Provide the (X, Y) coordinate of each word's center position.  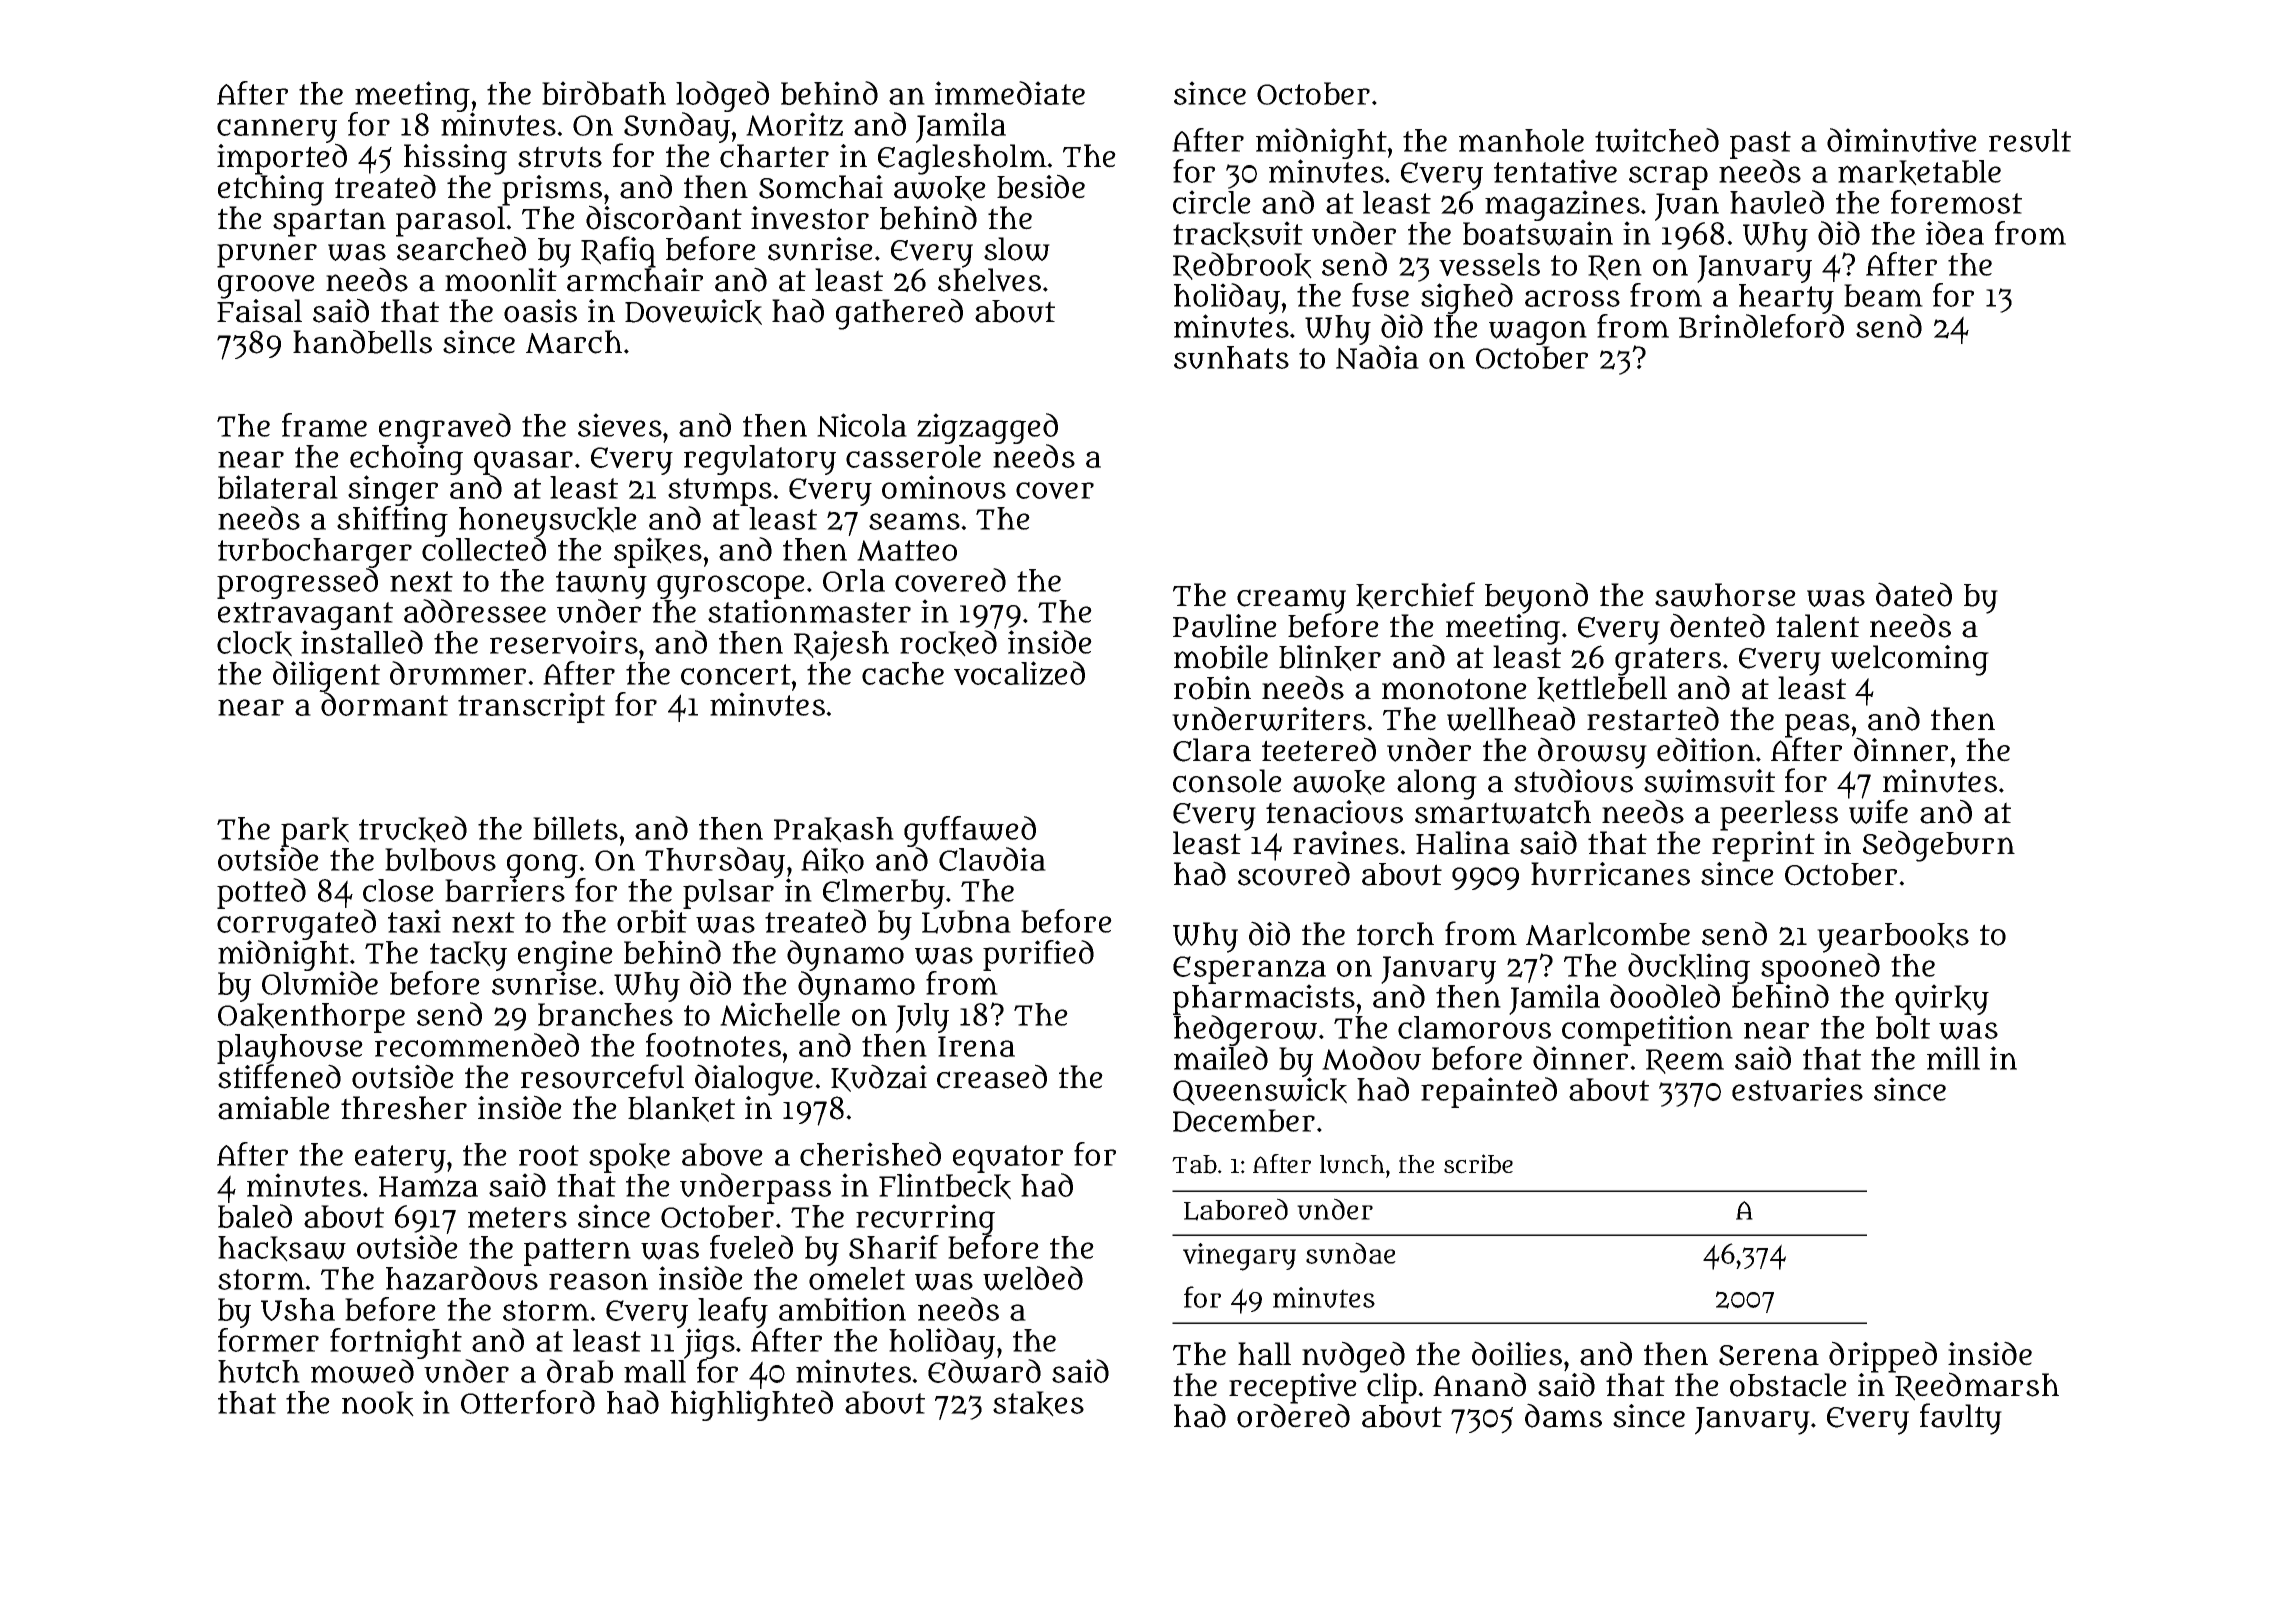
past (1760, 145)
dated (1914, 594)
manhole (1521, 140)
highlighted (752, 1405)
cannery (277, 131)
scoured (1294, 874)
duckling (1689, 968)
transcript (531, 707)
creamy (1291, 601)
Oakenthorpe (311, 1018)
